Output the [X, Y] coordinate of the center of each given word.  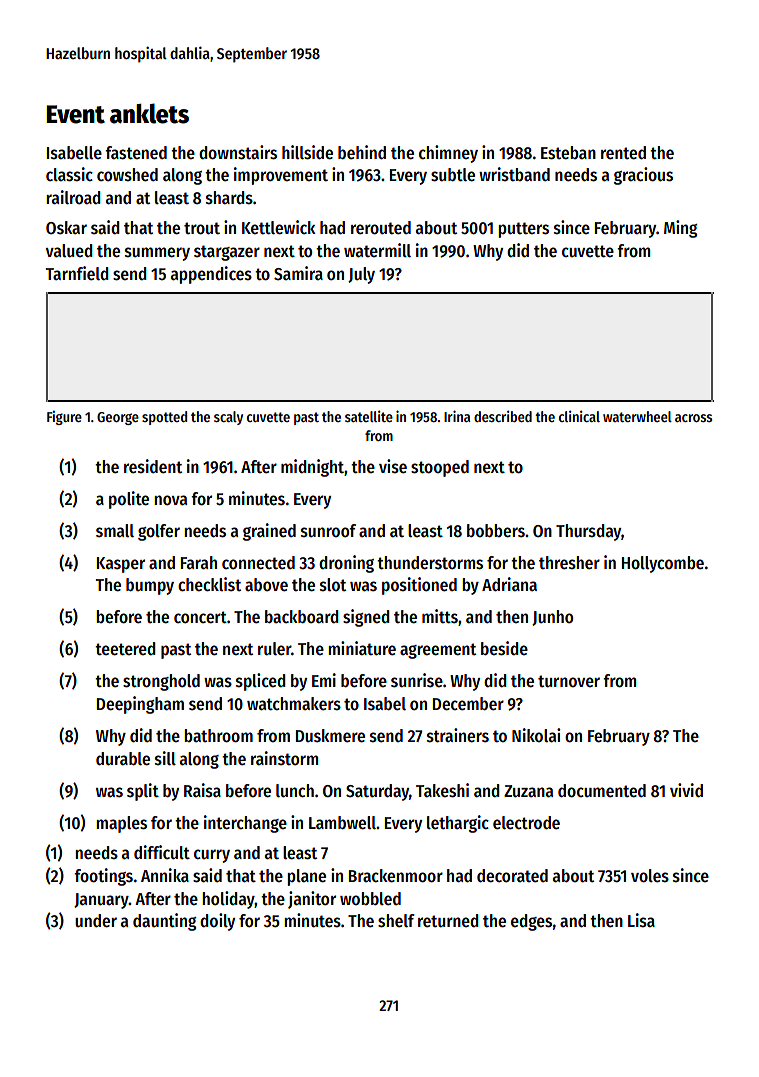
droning [346, 564]
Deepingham [140, 705]
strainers [458, 735]
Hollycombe [663, 564]
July [361, 275]
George [118, 418]
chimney [448, 154]
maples [121, 824]
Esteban [568, 153]
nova [170, 500]
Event [75, 114]
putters [523, 230]
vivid [686, 790]
